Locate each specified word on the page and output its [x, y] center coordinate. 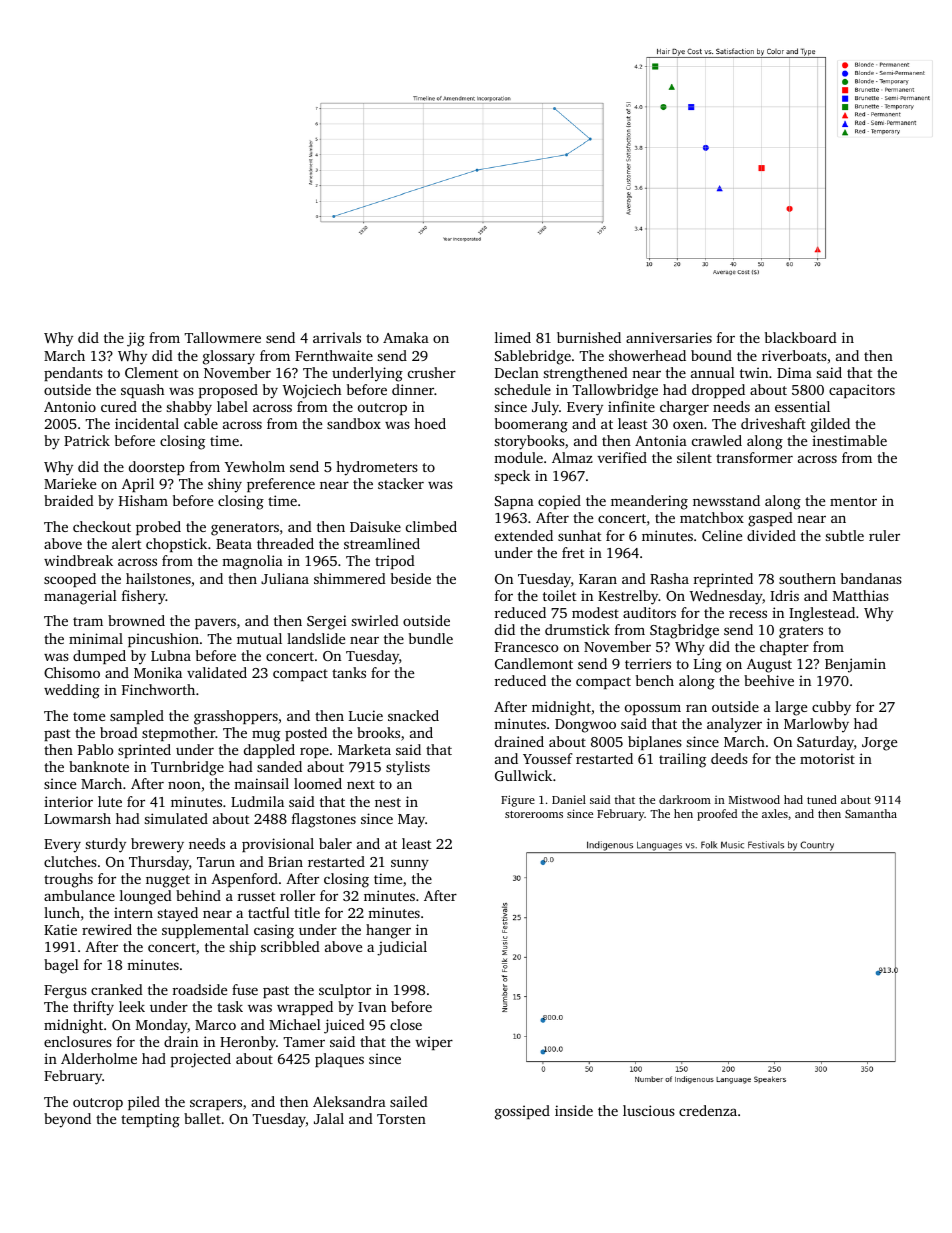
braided [69, 500]
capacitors [862, 391]
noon [184, 785]
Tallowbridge [615, 391]
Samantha [871, 813]
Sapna [514, 502]
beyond [67, 1120]
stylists [408, 768]
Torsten [401, 1119]
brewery [157, 845]
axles [775, 813]
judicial [402, 948]
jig [136, 339]
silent [694, 457]
